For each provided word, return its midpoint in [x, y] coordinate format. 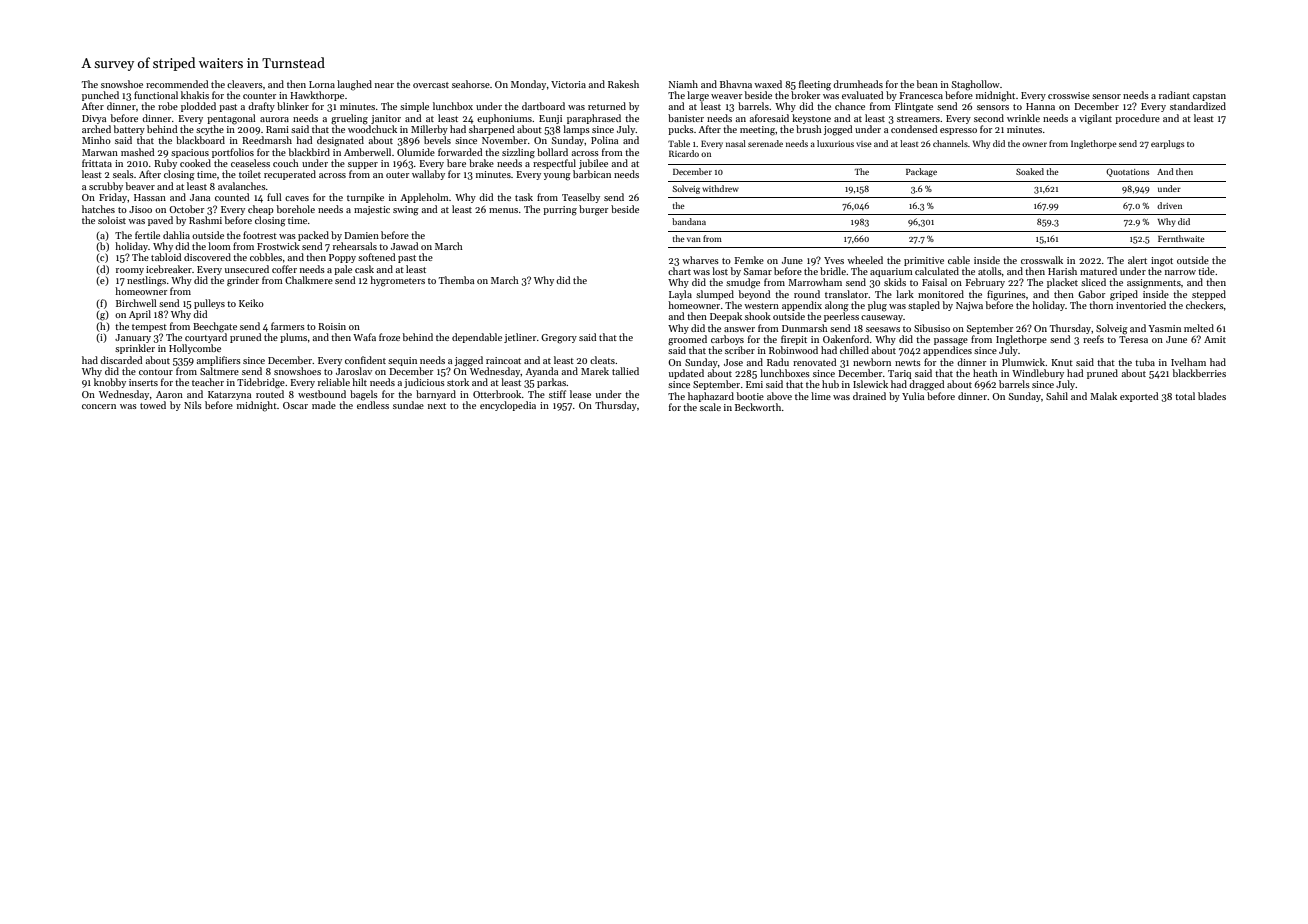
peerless [841, 317]
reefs [1093, 339]
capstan [1209, 97]
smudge [743, 283]
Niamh [683, 84]
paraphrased [594, 119]
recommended [177, 84]
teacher [208, 382]
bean [927, 84]
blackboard [200, 140]
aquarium [891, 272]
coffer [284, 269]
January [133, 338]
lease [580, 394]
